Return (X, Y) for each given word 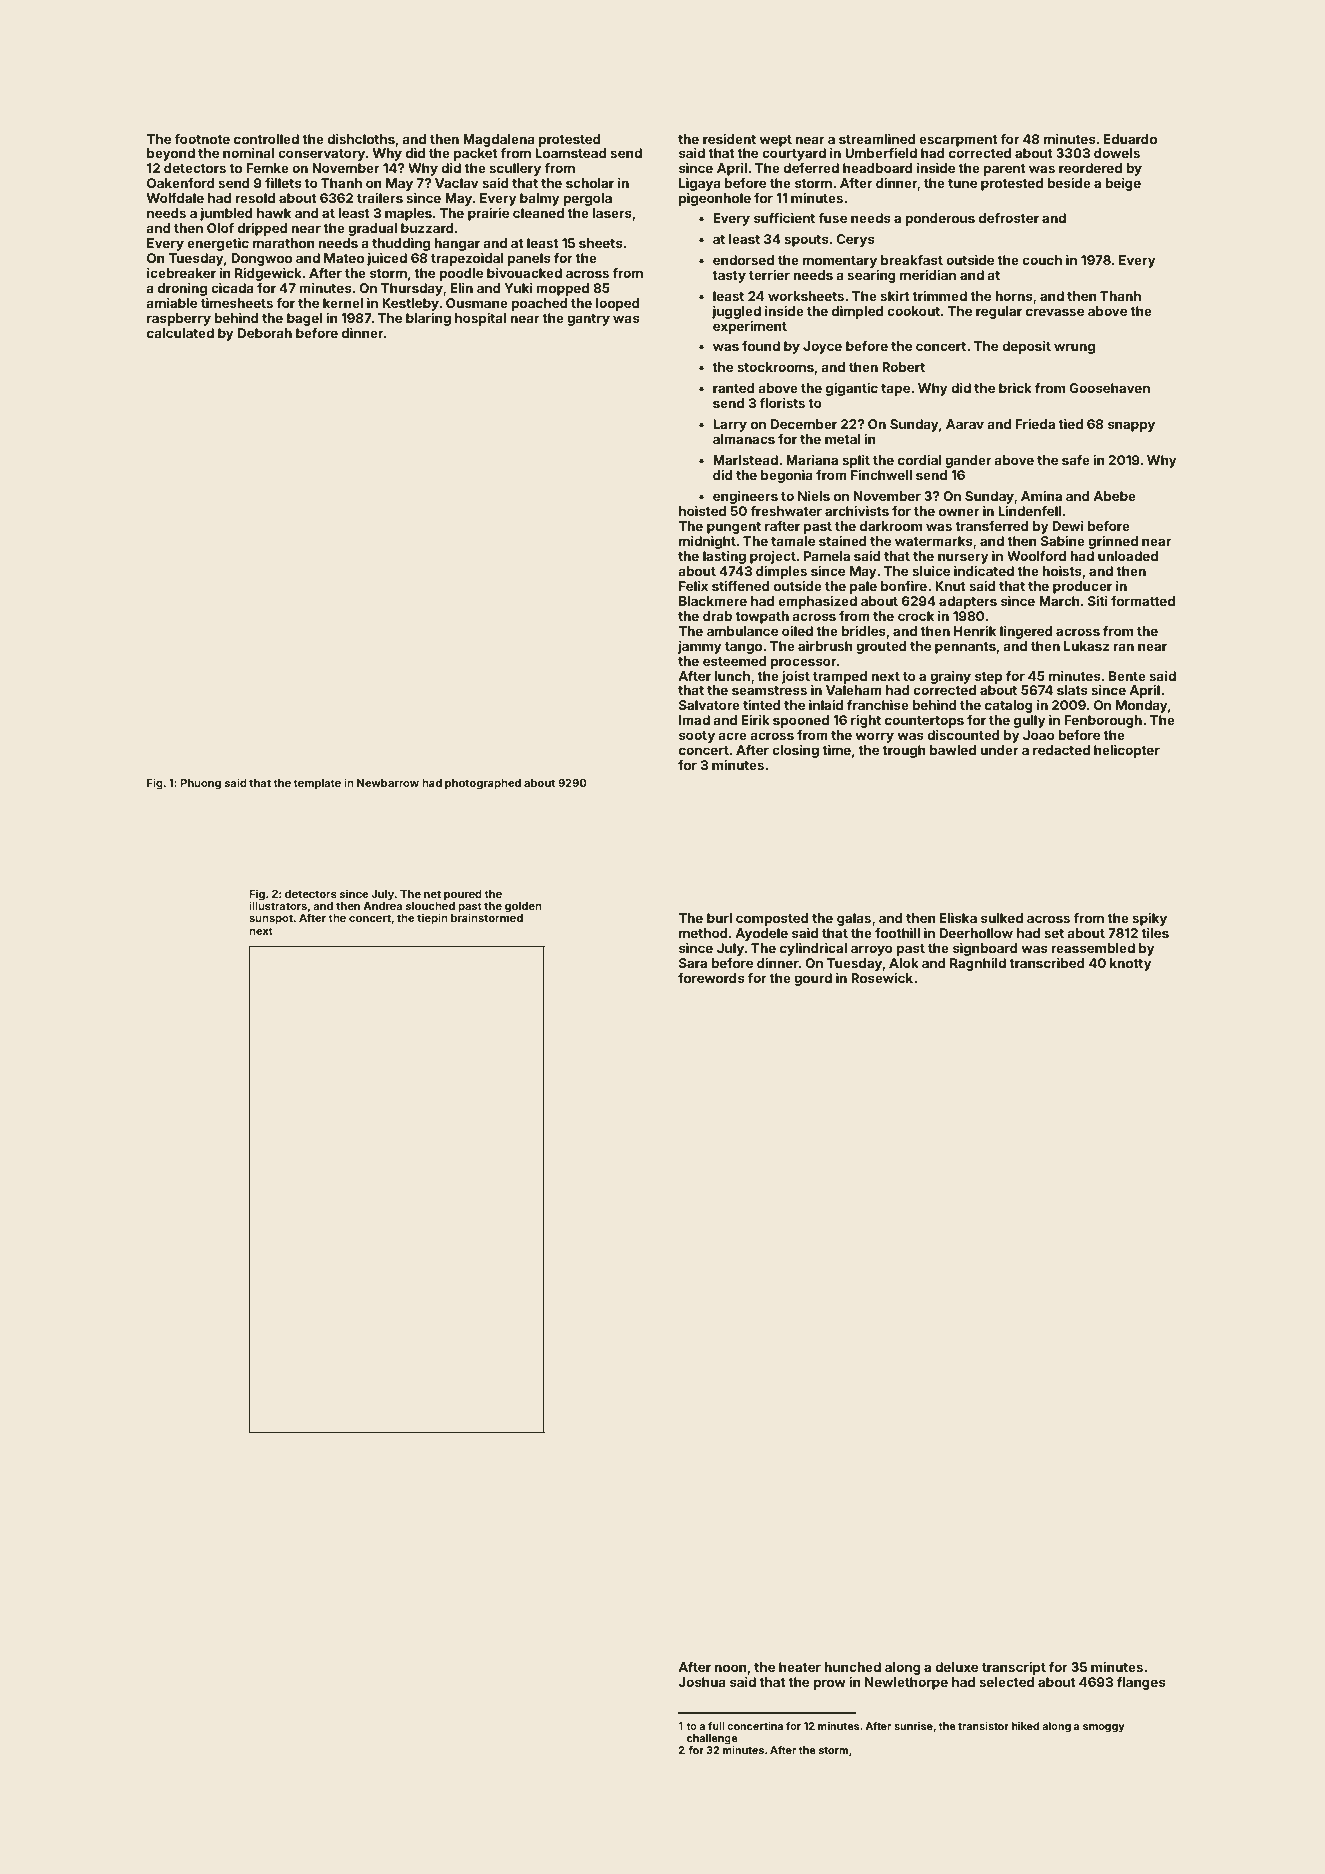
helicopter (1127, 751)
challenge (712, 1739)
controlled (266, 139)
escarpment (958, 141)
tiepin (432, 919)
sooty (697, 737)
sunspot (271, 919)
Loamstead (571, 153)
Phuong (200, 784)
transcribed (1047, 963)
